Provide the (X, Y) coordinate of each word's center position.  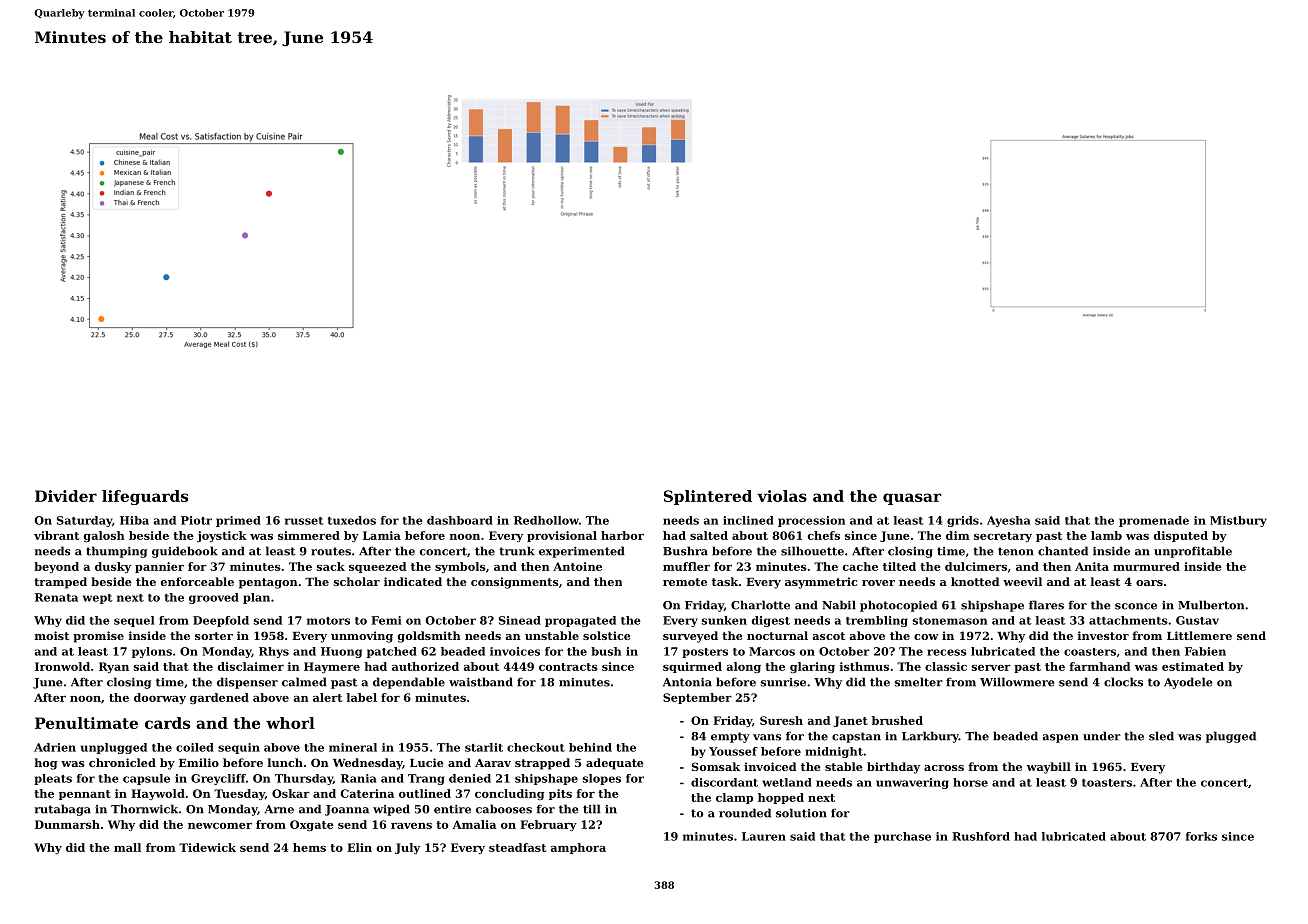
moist (52, 635)
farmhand (1100, 666)
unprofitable (1193, 552)
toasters (1107, 783)
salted (709, 535)
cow (926, 637)
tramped (60, 583)
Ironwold (62, 666)
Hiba (134, 520)
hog (46, 764)
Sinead (520, 620)
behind (590, 747)
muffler (686, 566)
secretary (1003, 537)
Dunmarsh (67, 824)
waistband (481, 682)
